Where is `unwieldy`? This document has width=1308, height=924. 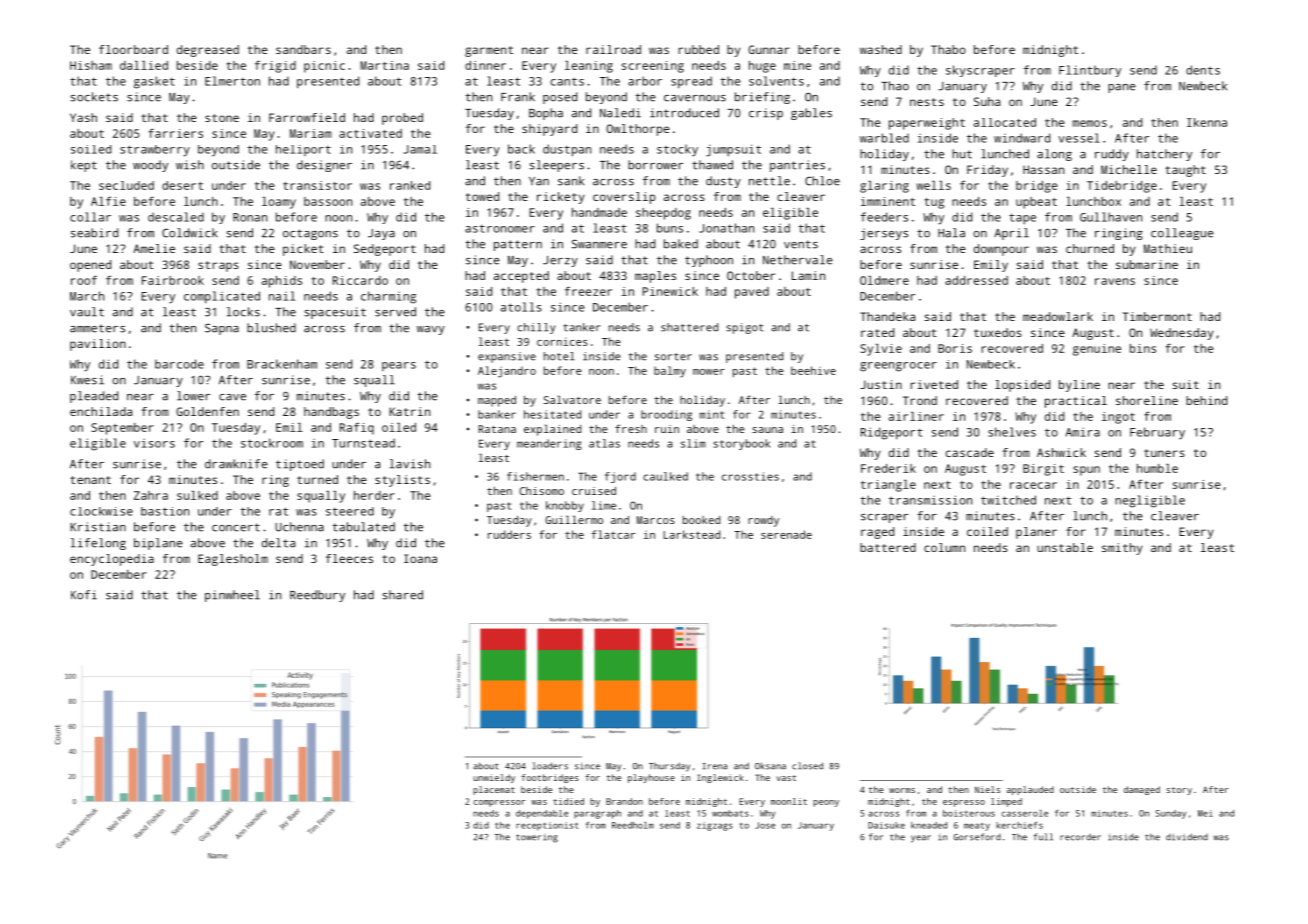
unwieldy is located at coordinates (494, 778).
